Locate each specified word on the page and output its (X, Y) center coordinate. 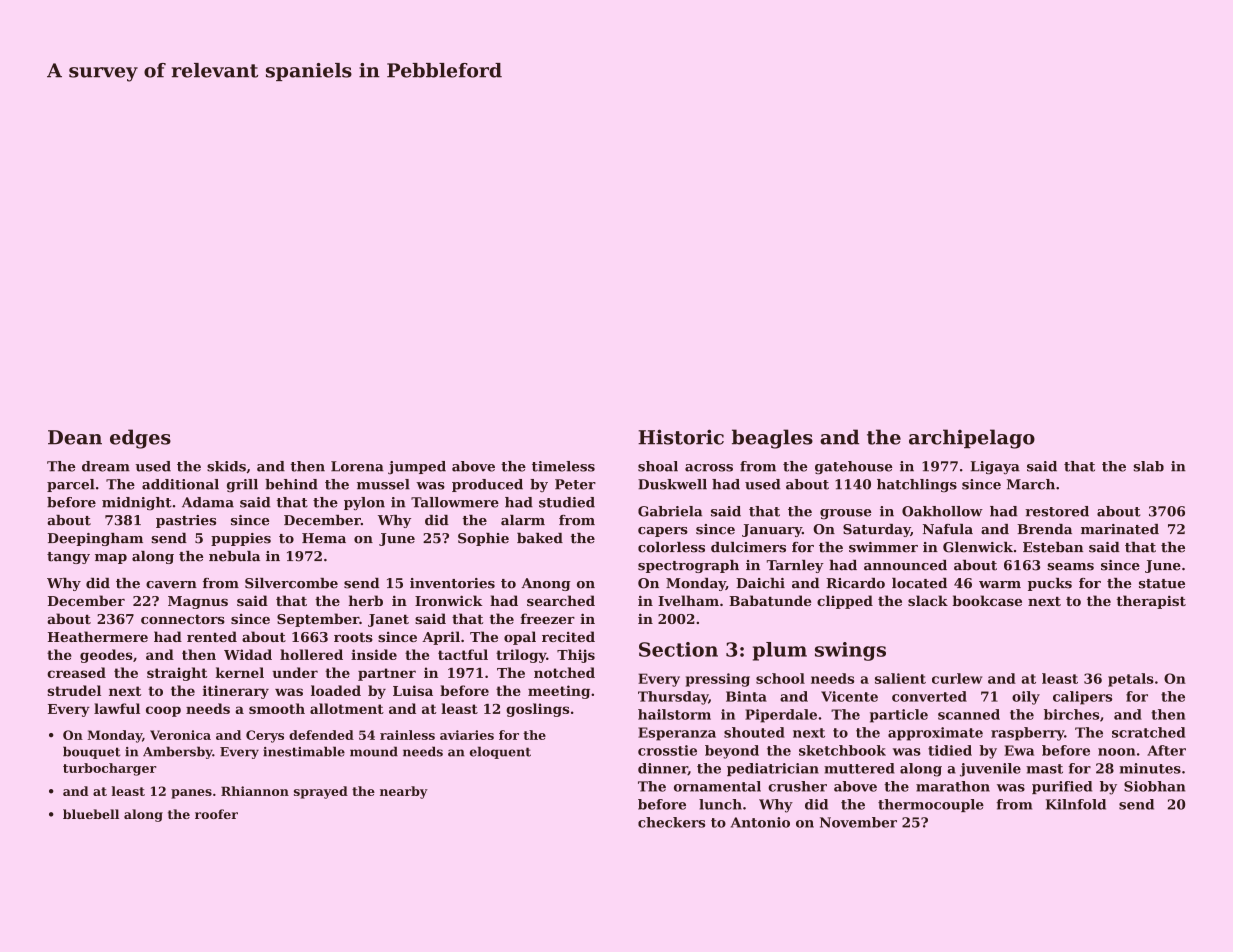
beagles (772, 439)
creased (76, 672)
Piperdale (781, 716)
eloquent (500, 752)
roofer (216, 814)
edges (140, 439)
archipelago (972, 439)
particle (899, 716)
